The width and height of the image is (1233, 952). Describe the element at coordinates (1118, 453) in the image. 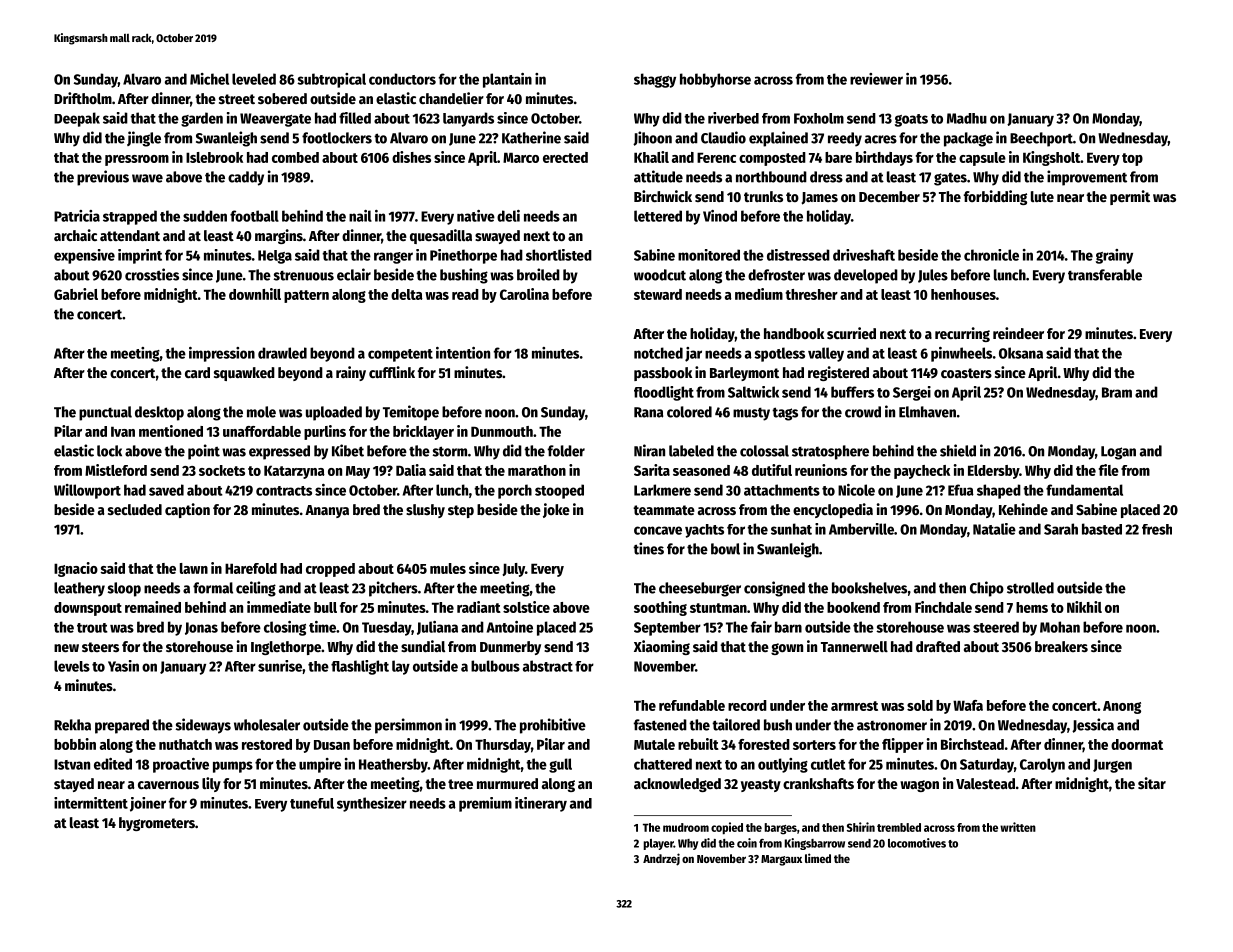

I see `Logan` at that location.
